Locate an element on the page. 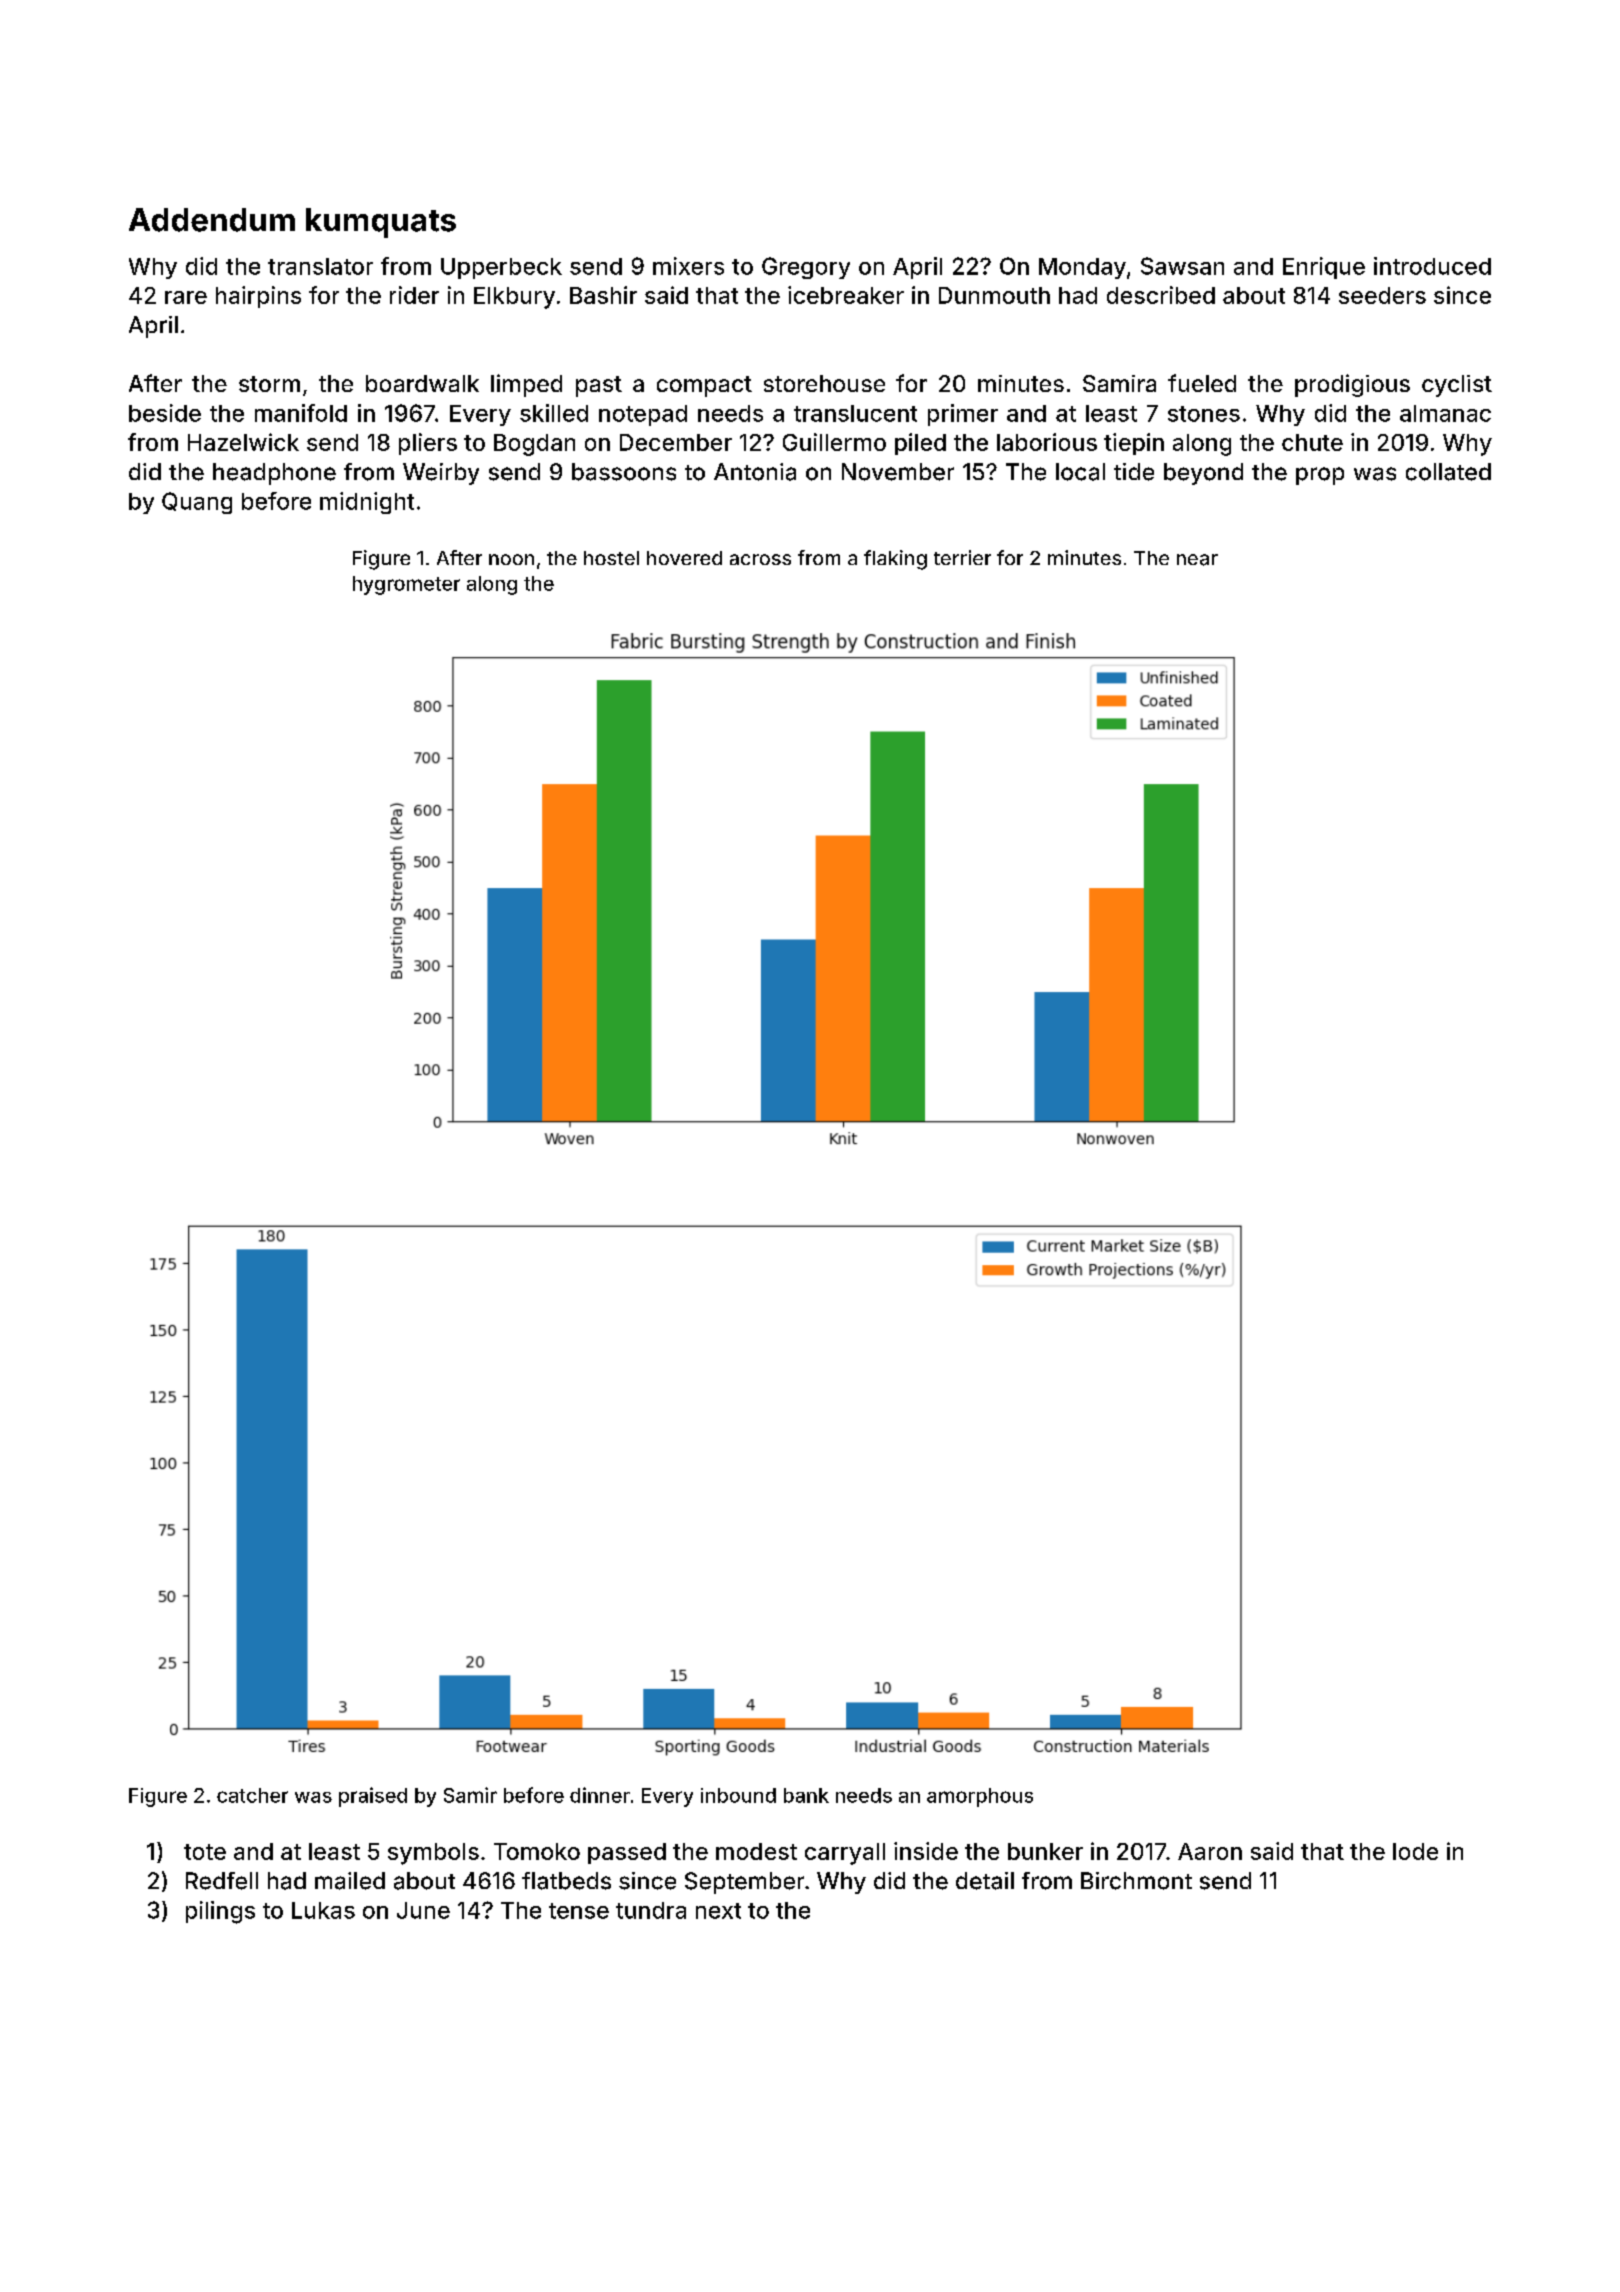 The width and height of the document is (1620, 2292). Addendum is located at coordinates (212, 220).
